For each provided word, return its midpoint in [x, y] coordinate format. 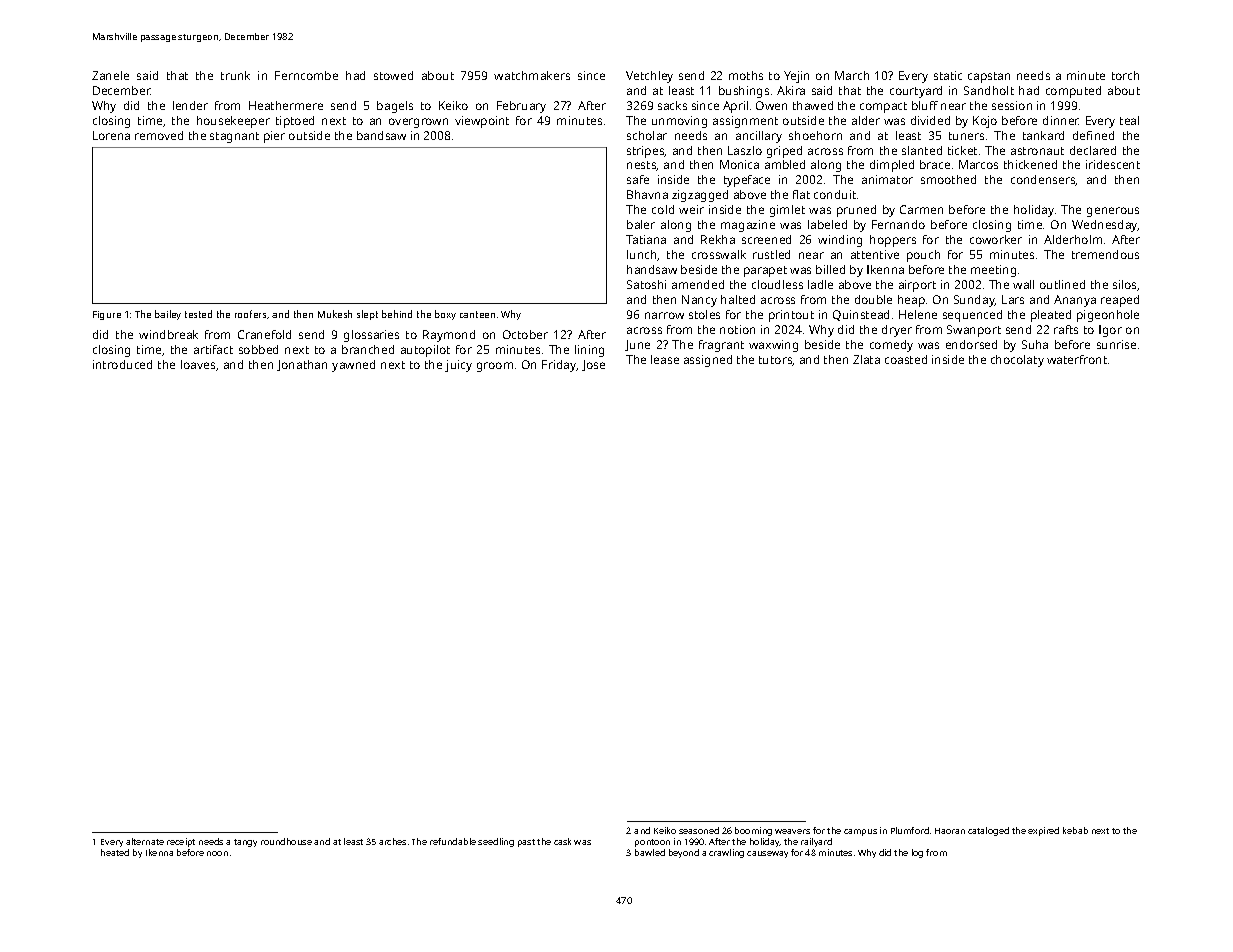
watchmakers [532, 75]
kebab [1075, 830]
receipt [181, 842]
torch [1125, 75]
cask [562, 841]
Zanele [110, 75]
